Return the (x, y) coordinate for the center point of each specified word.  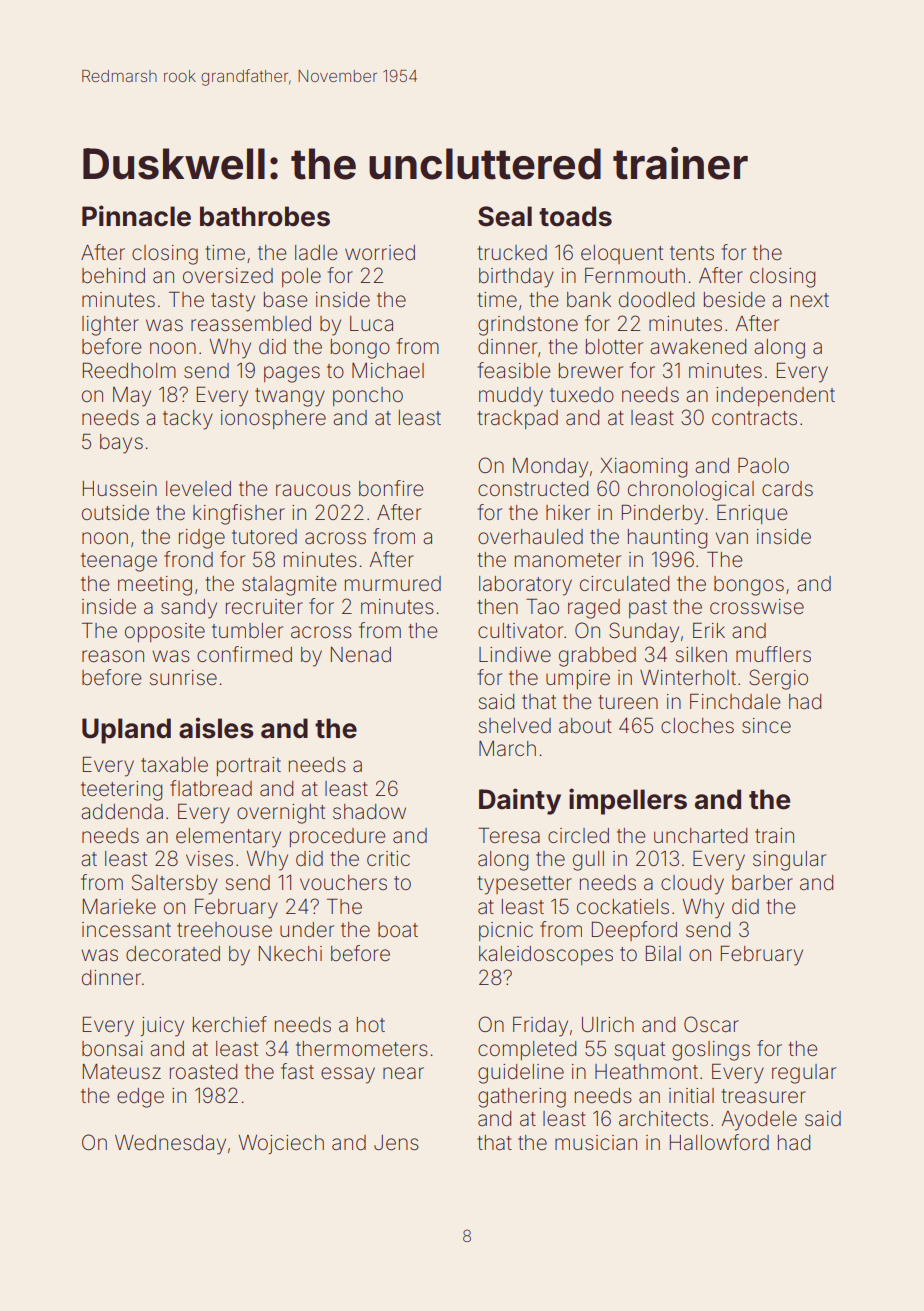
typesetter (524, 885)
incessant (126, 930)
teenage (119, 562)
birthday (516, 278)
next (810, 300)
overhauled (530, 537)
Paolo (763, 465)
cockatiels (623, 907)
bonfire (391, 488)
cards (787, 489)
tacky (188, 420)
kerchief (230, 1024)
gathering (522, 1098)
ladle (316, 253)
